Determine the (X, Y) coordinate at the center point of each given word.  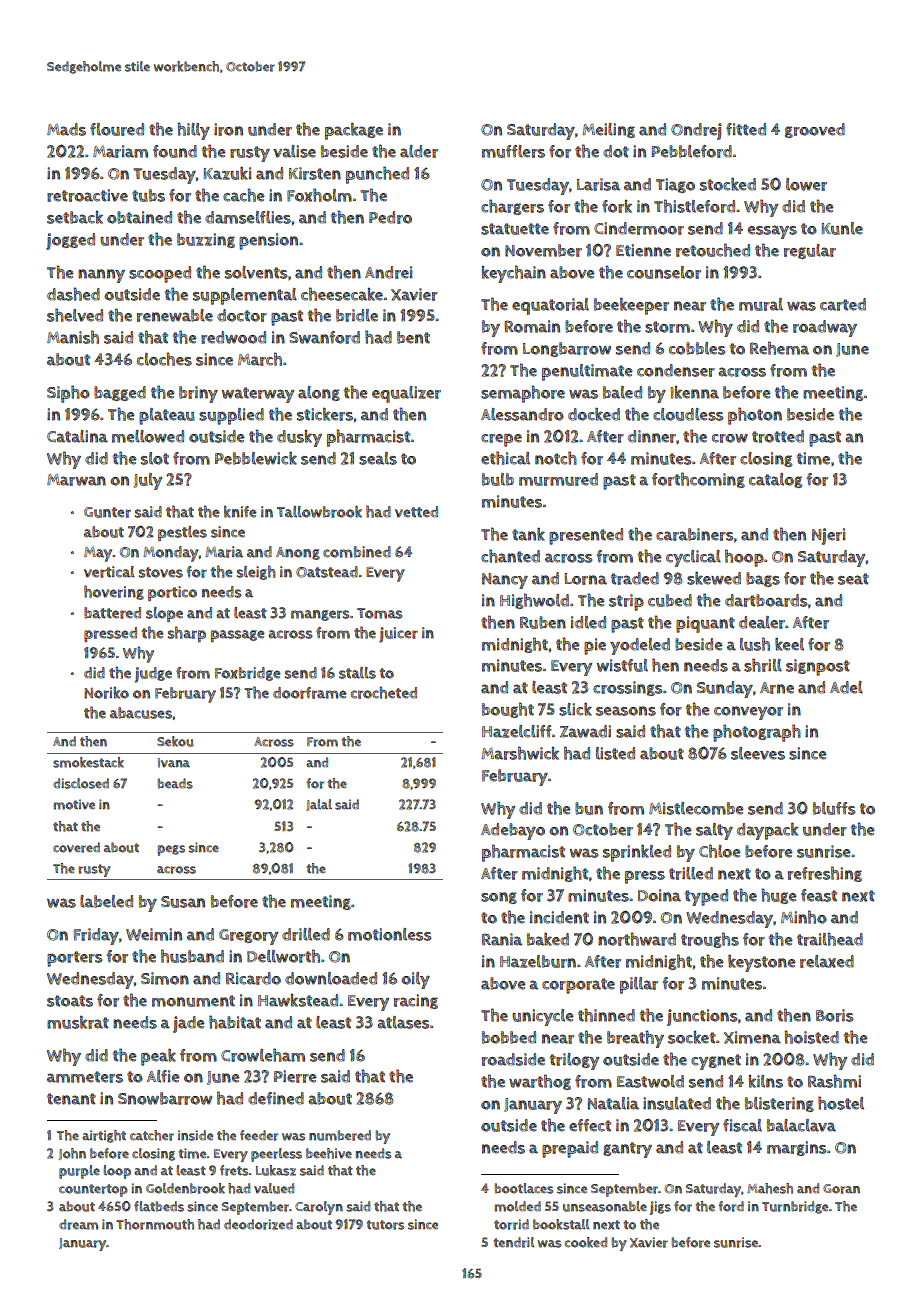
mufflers (513, 151)
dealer (762, 622)
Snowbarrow (165, 1098)
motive (74, 804)
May (98, 554)
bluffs (834, 808)
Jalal (319, 805)
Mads (66, 129)
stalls (357, 673)
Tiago (675, 185)
